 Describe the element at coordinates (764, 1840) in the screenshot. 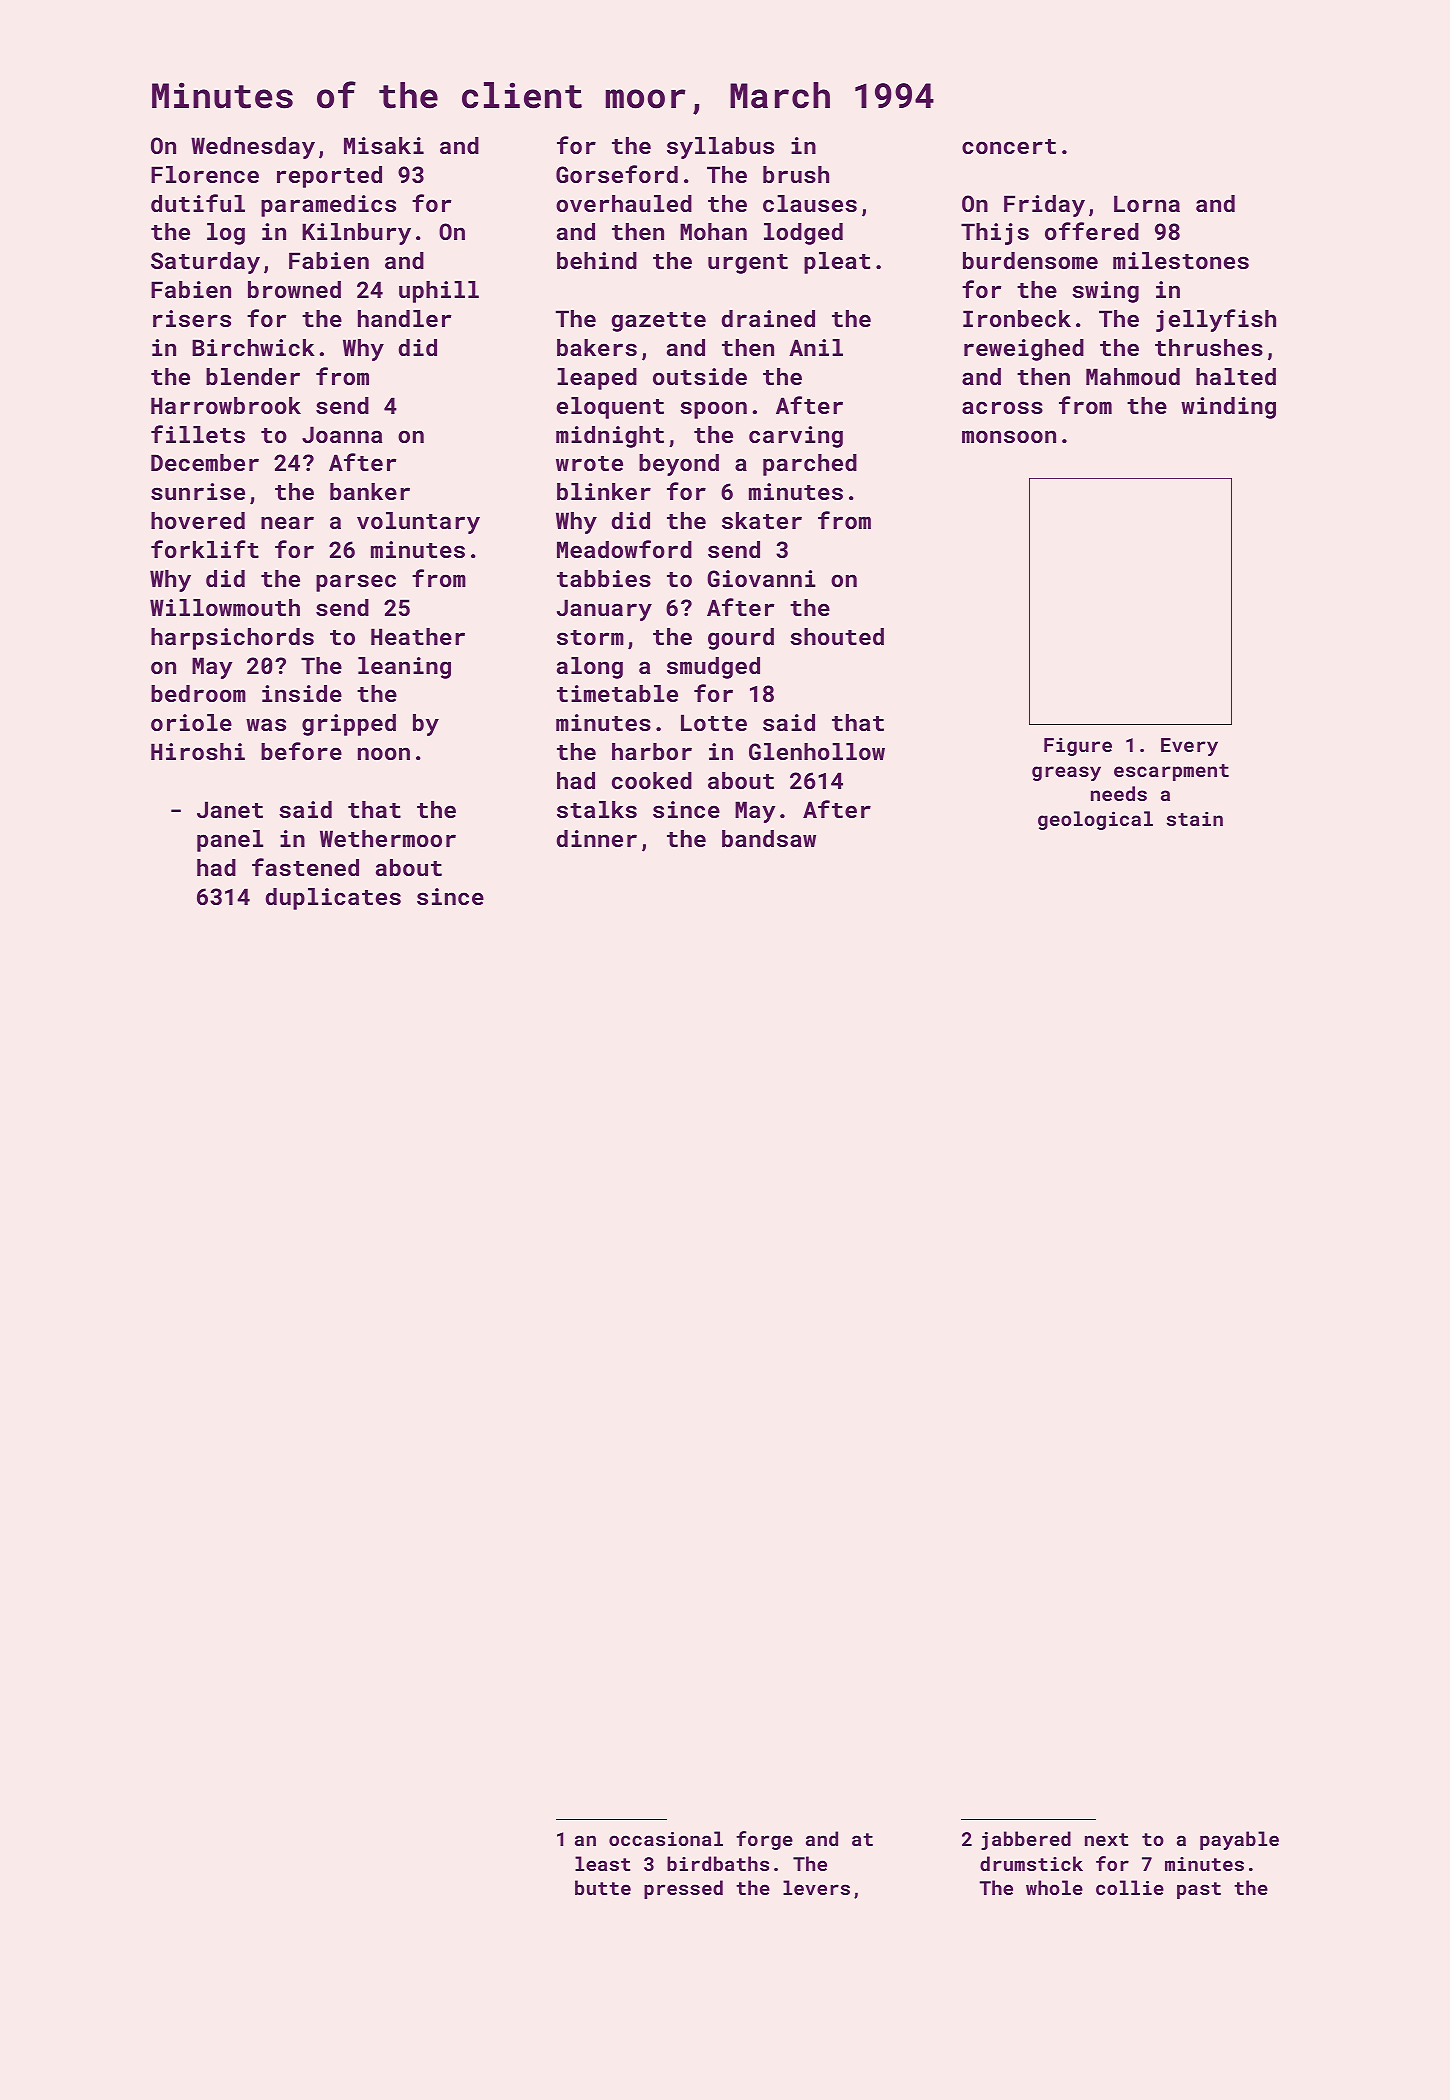

I see `forge` at that location.
